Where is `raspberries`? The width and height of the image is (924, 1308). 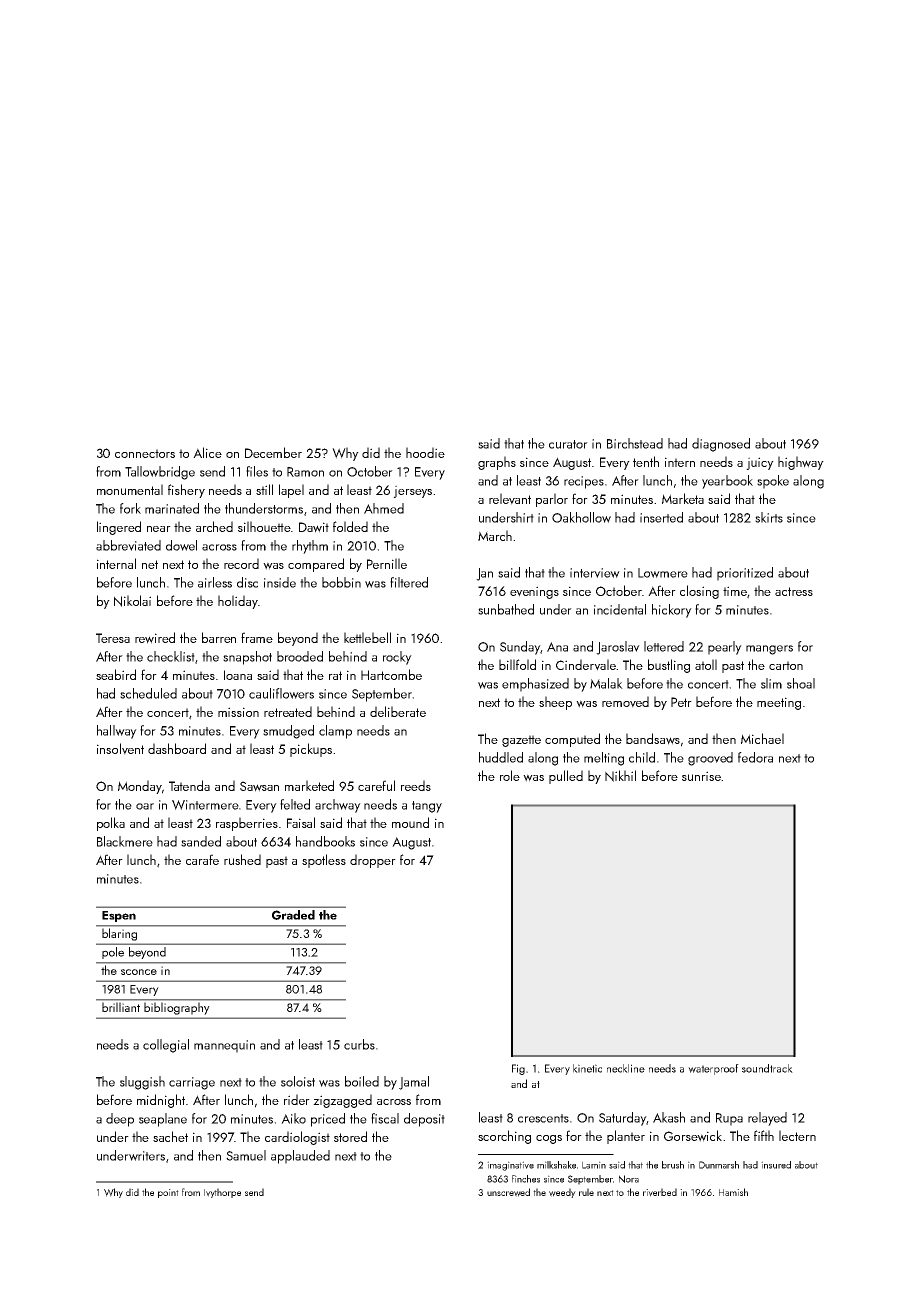
raspberries is located at coordinates (247, 824).
